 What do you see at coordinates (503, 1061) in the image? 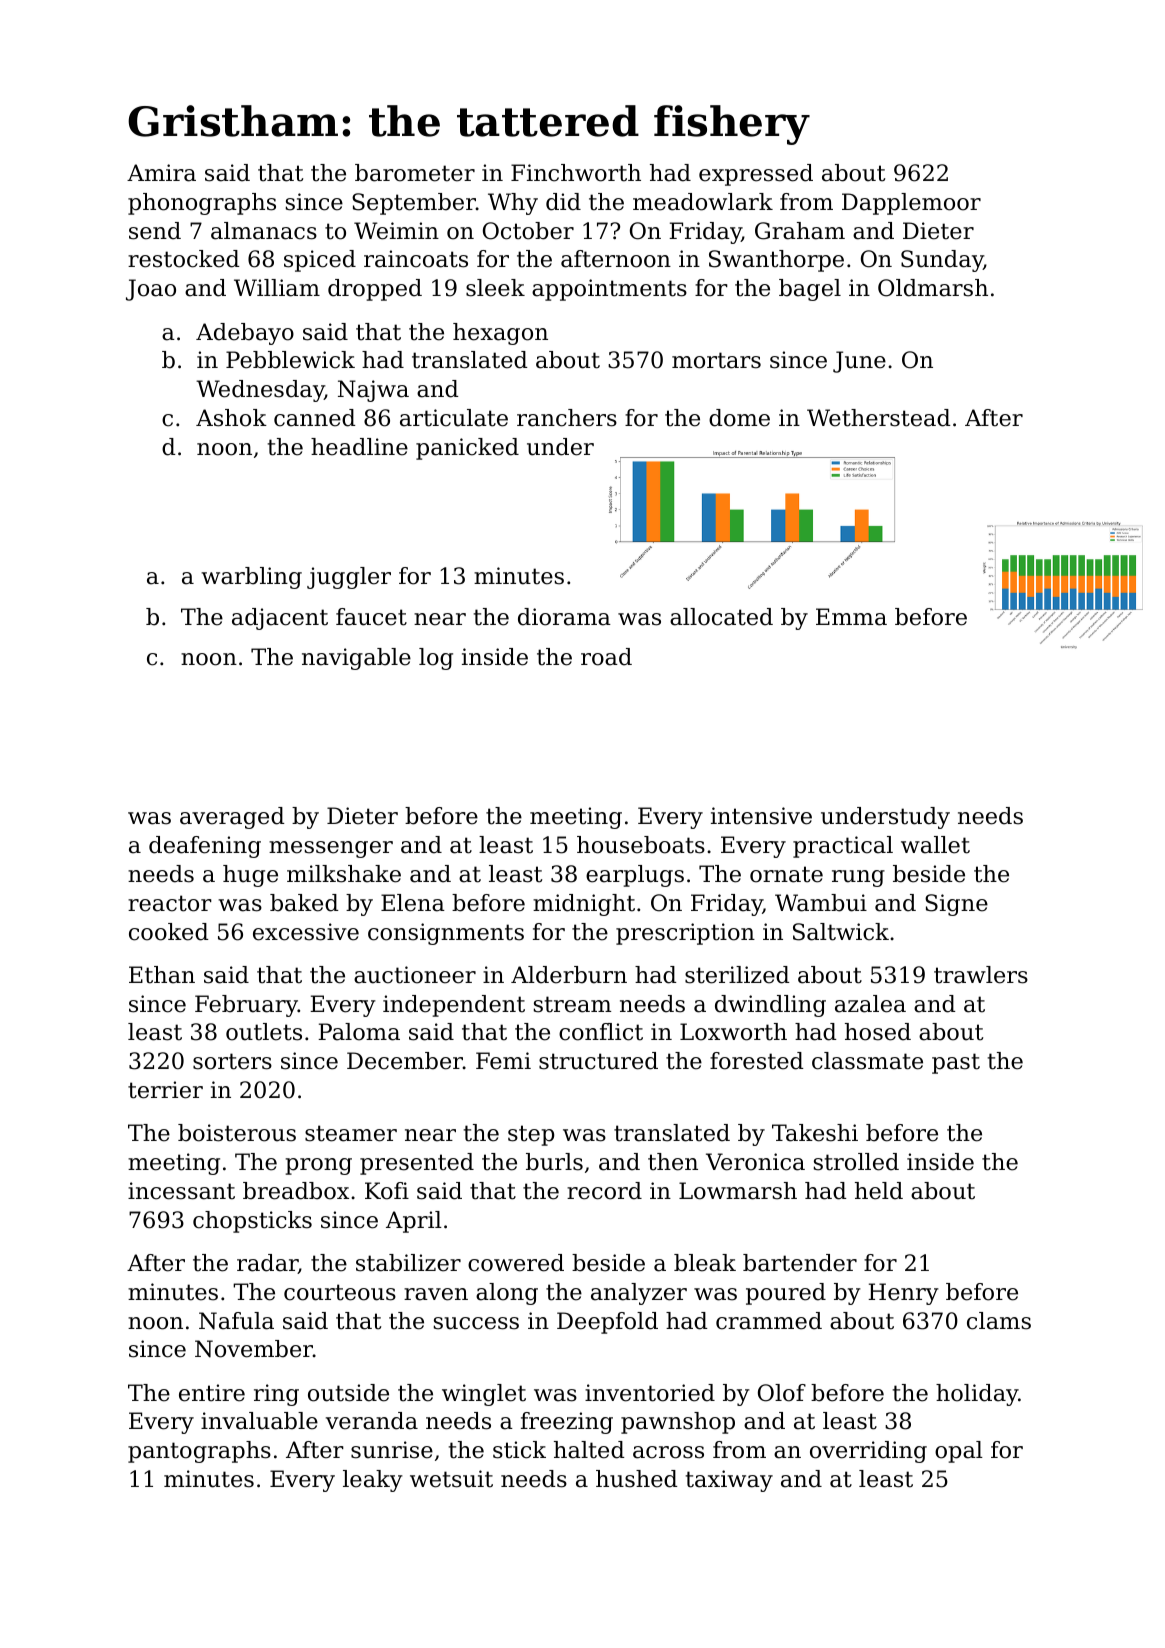
I see `Femi` at bounding box center [503, 1061].
